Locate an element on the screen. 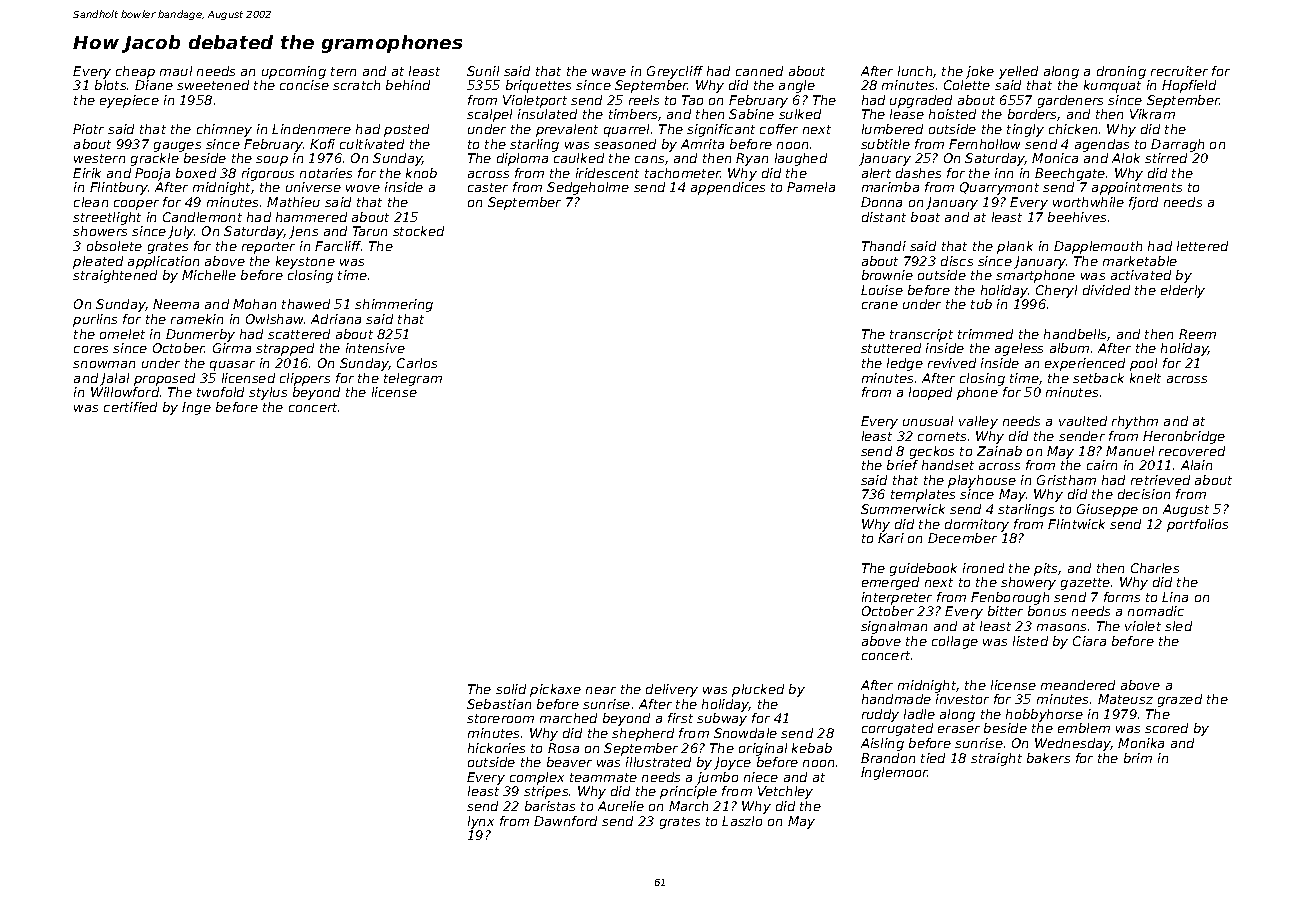 The image size is (1308, 924). hickories is located at coordinates (496, 748).
